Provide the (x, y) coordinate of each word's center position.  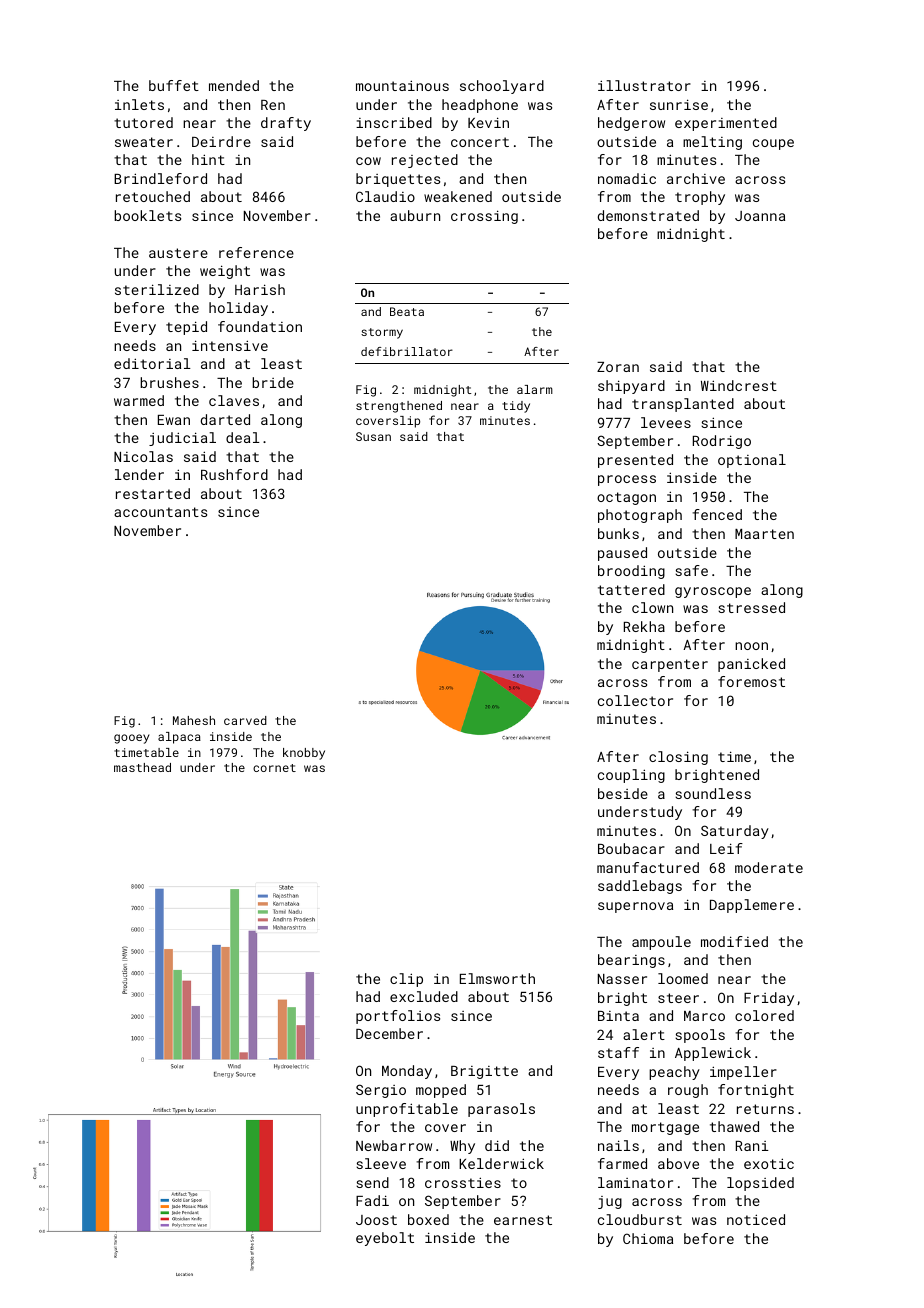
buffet (174, 85)
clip (406, 980)
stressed (751, 607)
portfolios (398, 1017)
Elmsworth (497, 978)
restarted (153, 493)
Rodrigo (722, 442)
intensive (230, 345)
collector (635, 700)
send (372, 1182)
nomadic (627, 178)
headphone (480, 106)
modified (734, 941)
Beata (407, 311)
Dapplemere (752, 906)
